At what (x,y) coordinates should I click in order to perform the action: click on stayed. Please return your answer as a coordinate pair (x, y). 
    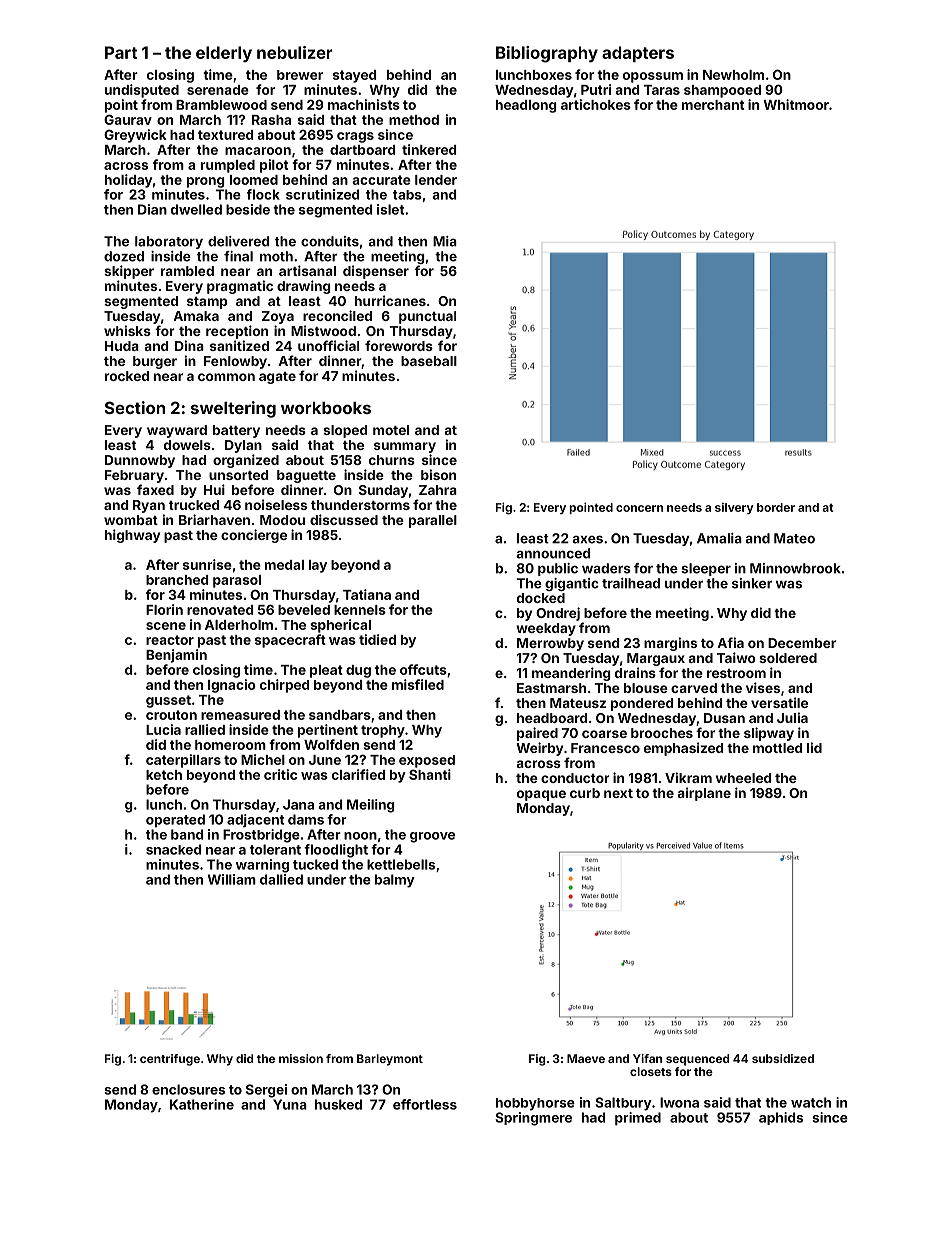
    Looking at the image, I should click on (354, 76).
